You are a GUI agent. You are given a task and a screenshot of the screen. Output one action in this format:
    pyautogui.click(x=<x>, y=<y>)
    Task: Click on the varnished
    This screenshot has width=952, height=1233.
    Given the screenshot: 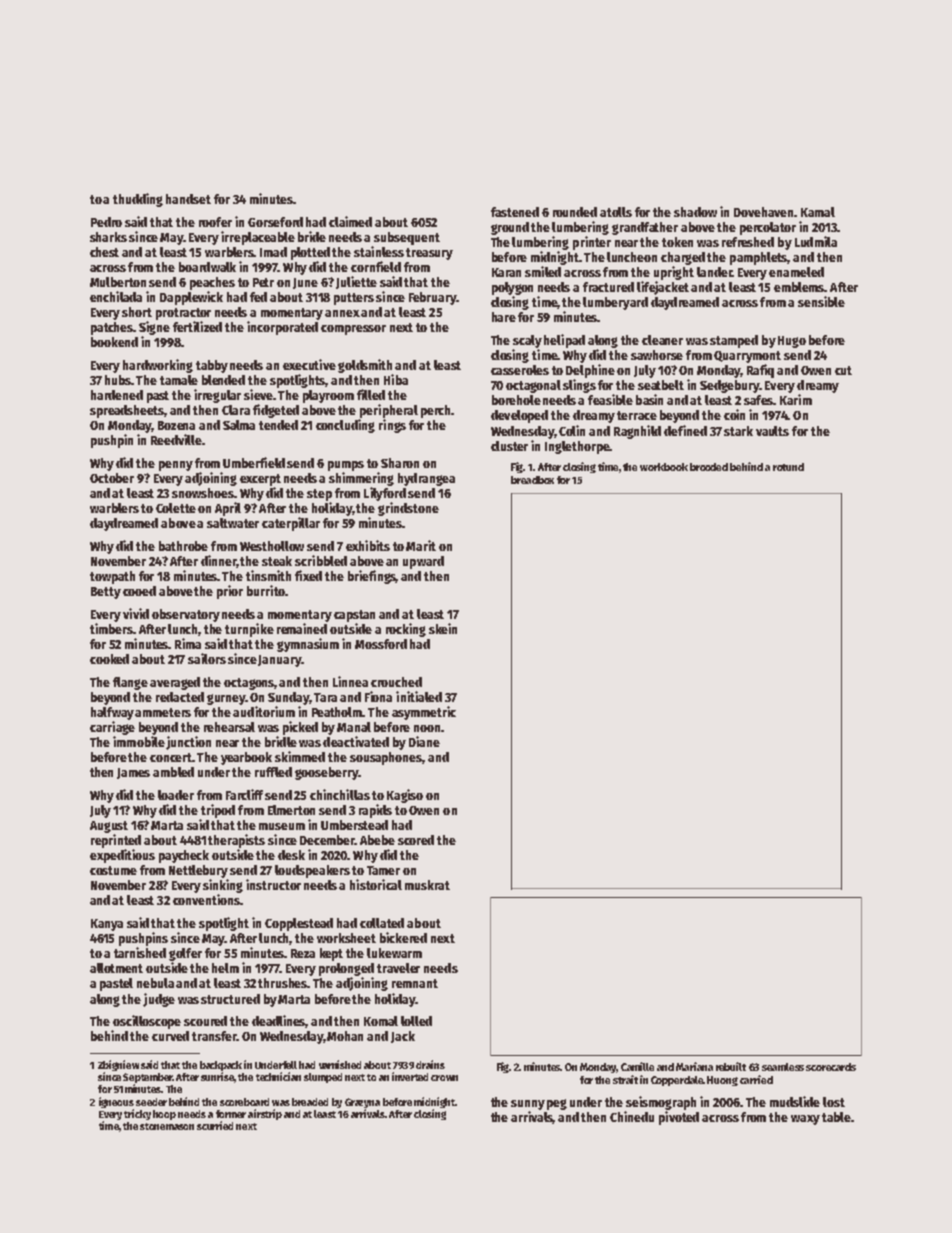 What is the action you would take?
    pyautogui.click(x=340, y=1064)
